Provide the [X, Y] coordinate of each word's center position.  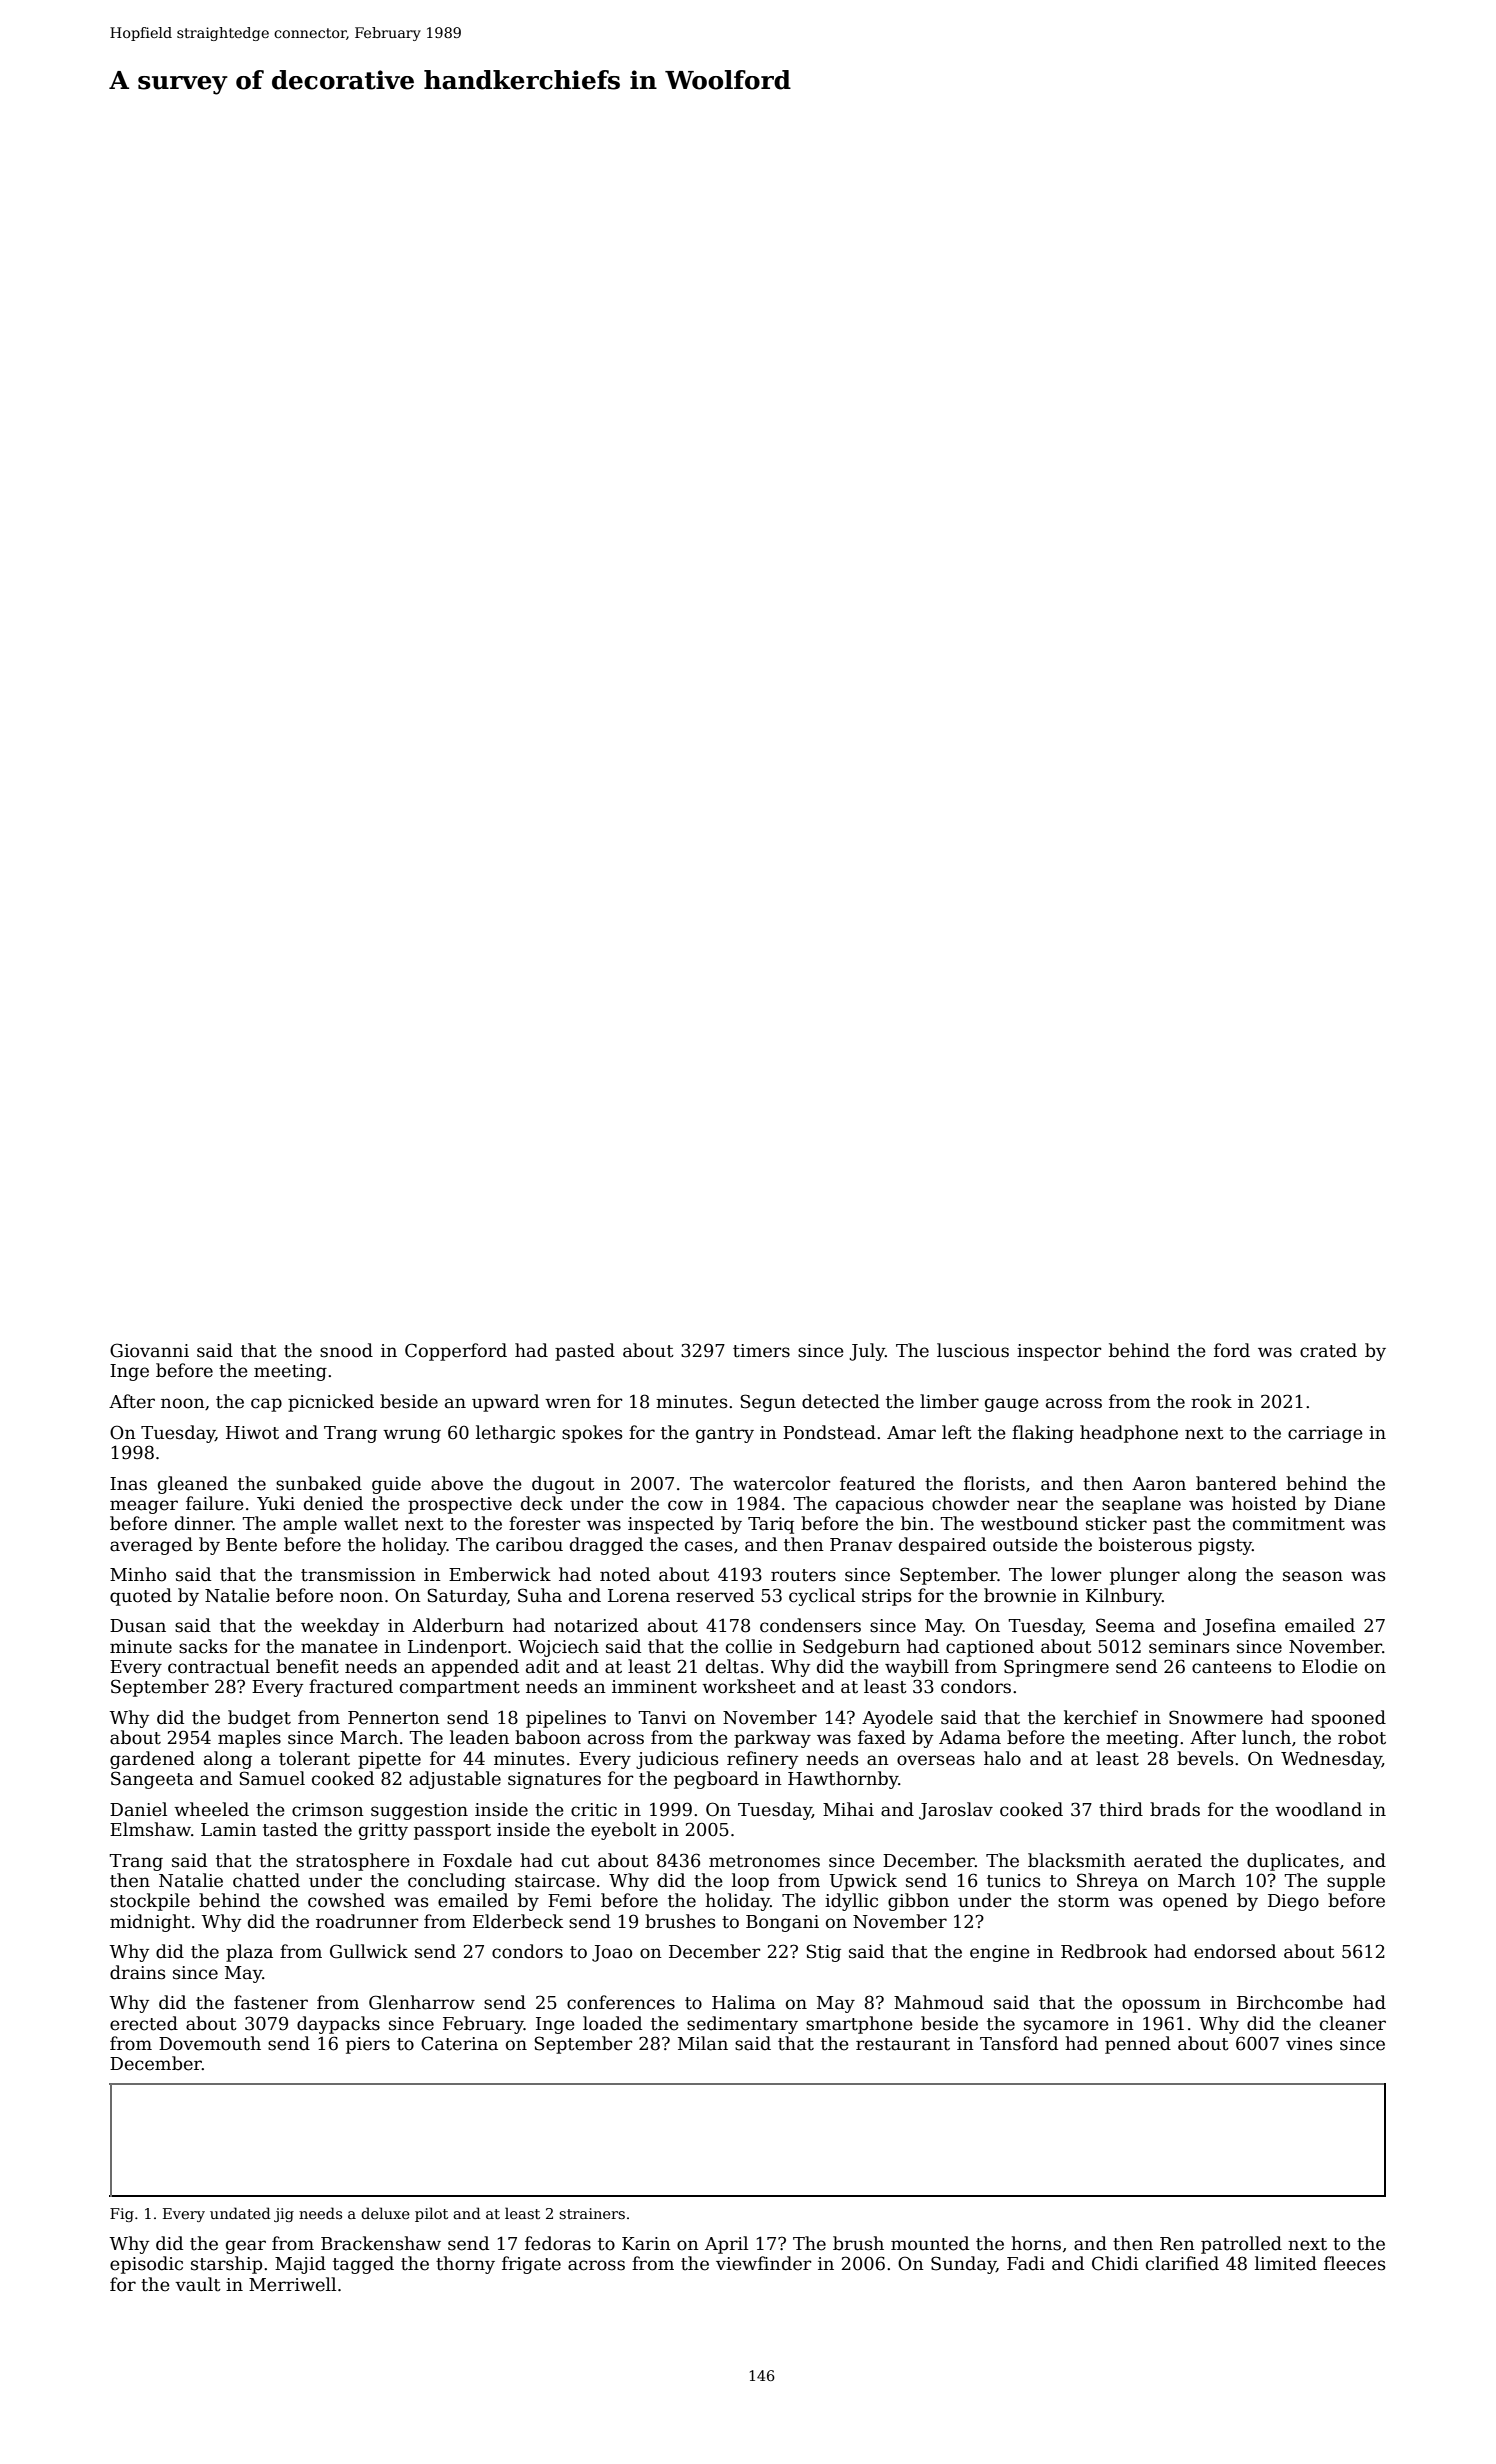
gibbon [918, 1902]
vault [198, 2284]
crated [1328, 1350]
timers [761, 1351]
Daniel [138, 1809]
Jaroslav [956, 1811]
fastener [271, 2002]
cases [709, 1546]
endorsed [1235, 1951]
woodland [1318, 1809]
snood [346, 1350]
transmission [358, 1575]
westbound [1029, 1523]
